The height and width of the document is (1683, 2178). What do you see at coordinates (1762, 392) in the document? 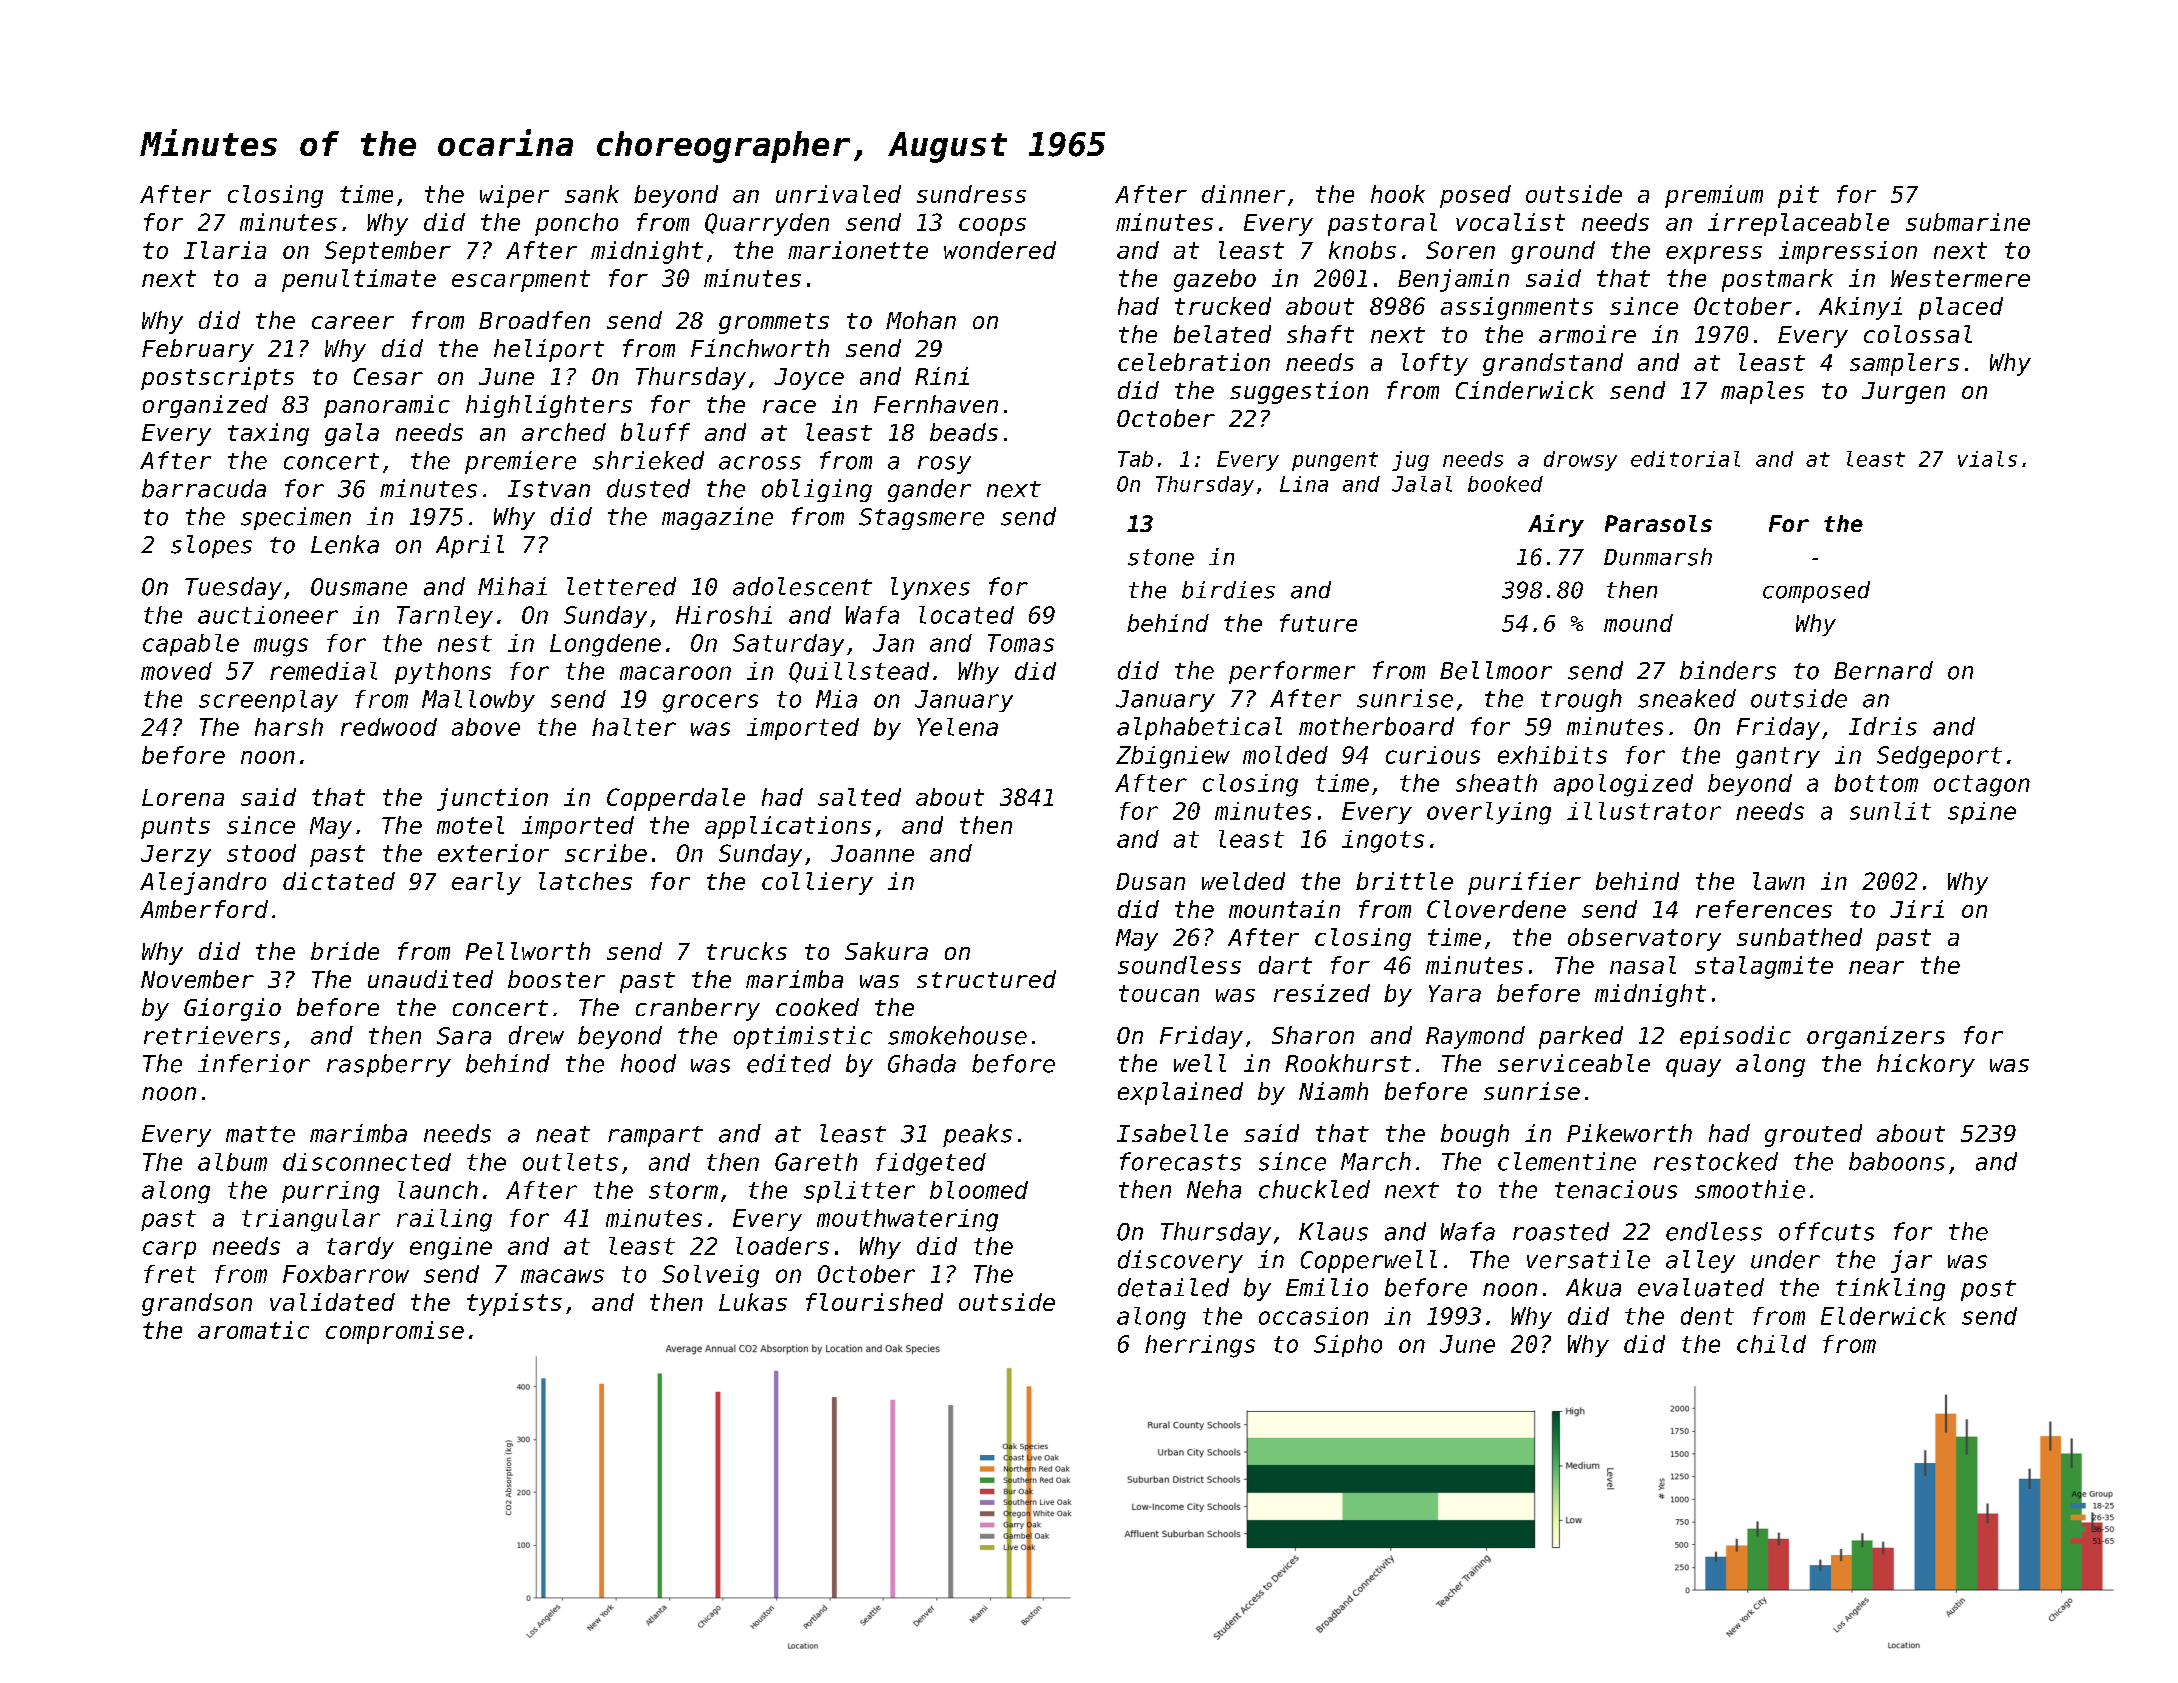
I see `maples` at bounding box center [1762, 392].
